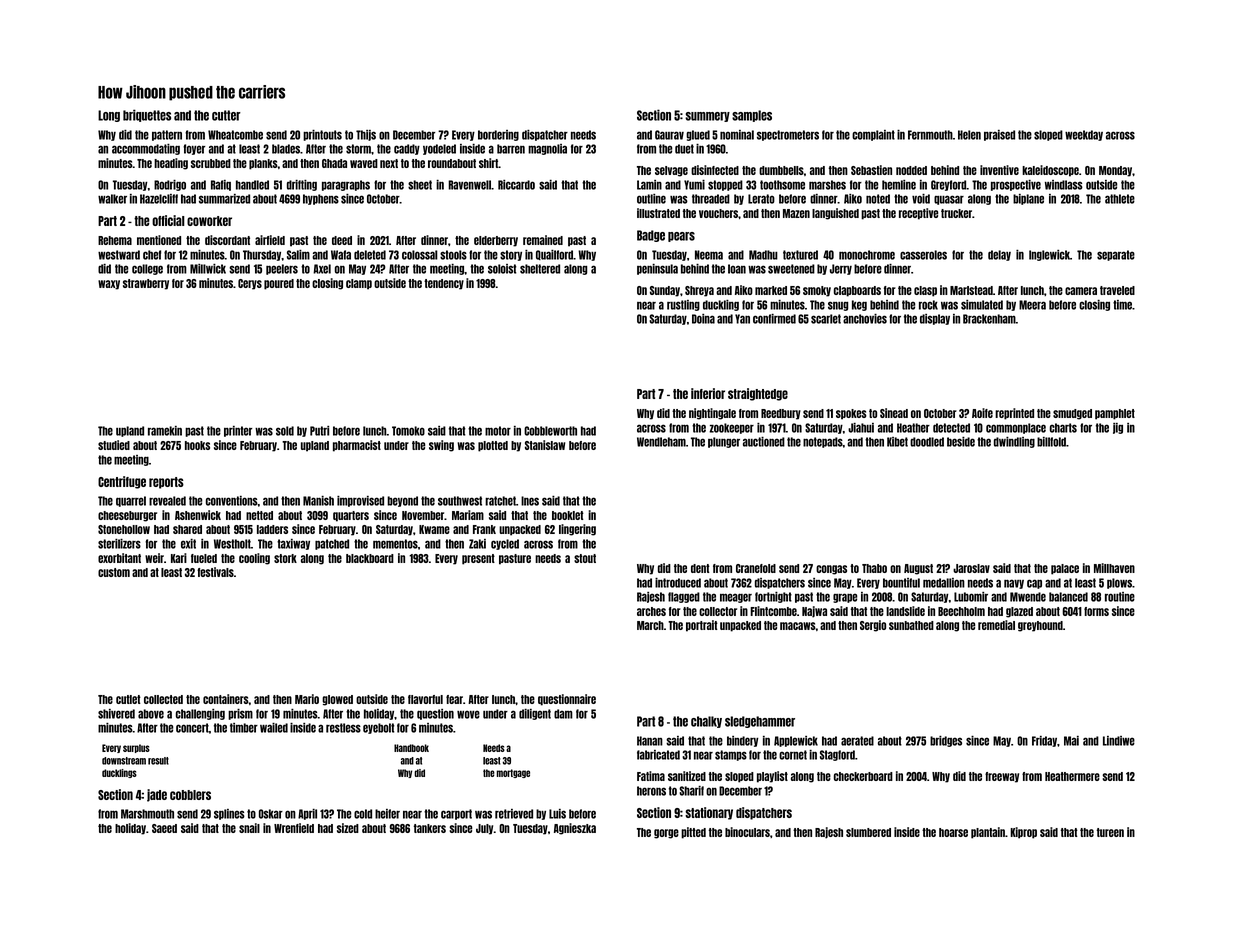 This screenshot has height=952, width=1233. What do you see at coordinates (360, 501) in the screenshot?
I see `improvised` at bounding box center [360, 501].
